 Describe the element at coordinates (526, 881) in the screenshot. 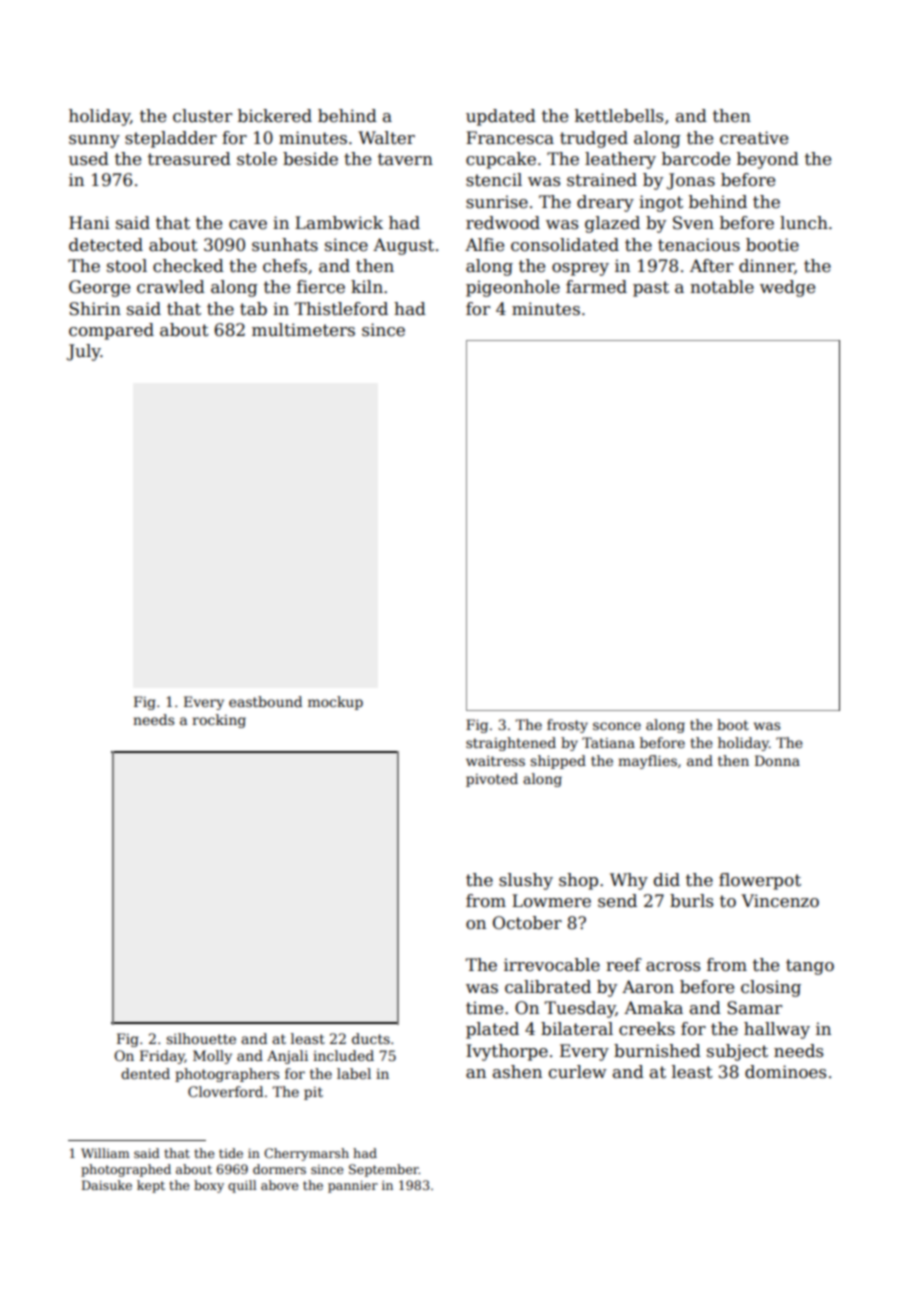

I see `slushy` at that location.
